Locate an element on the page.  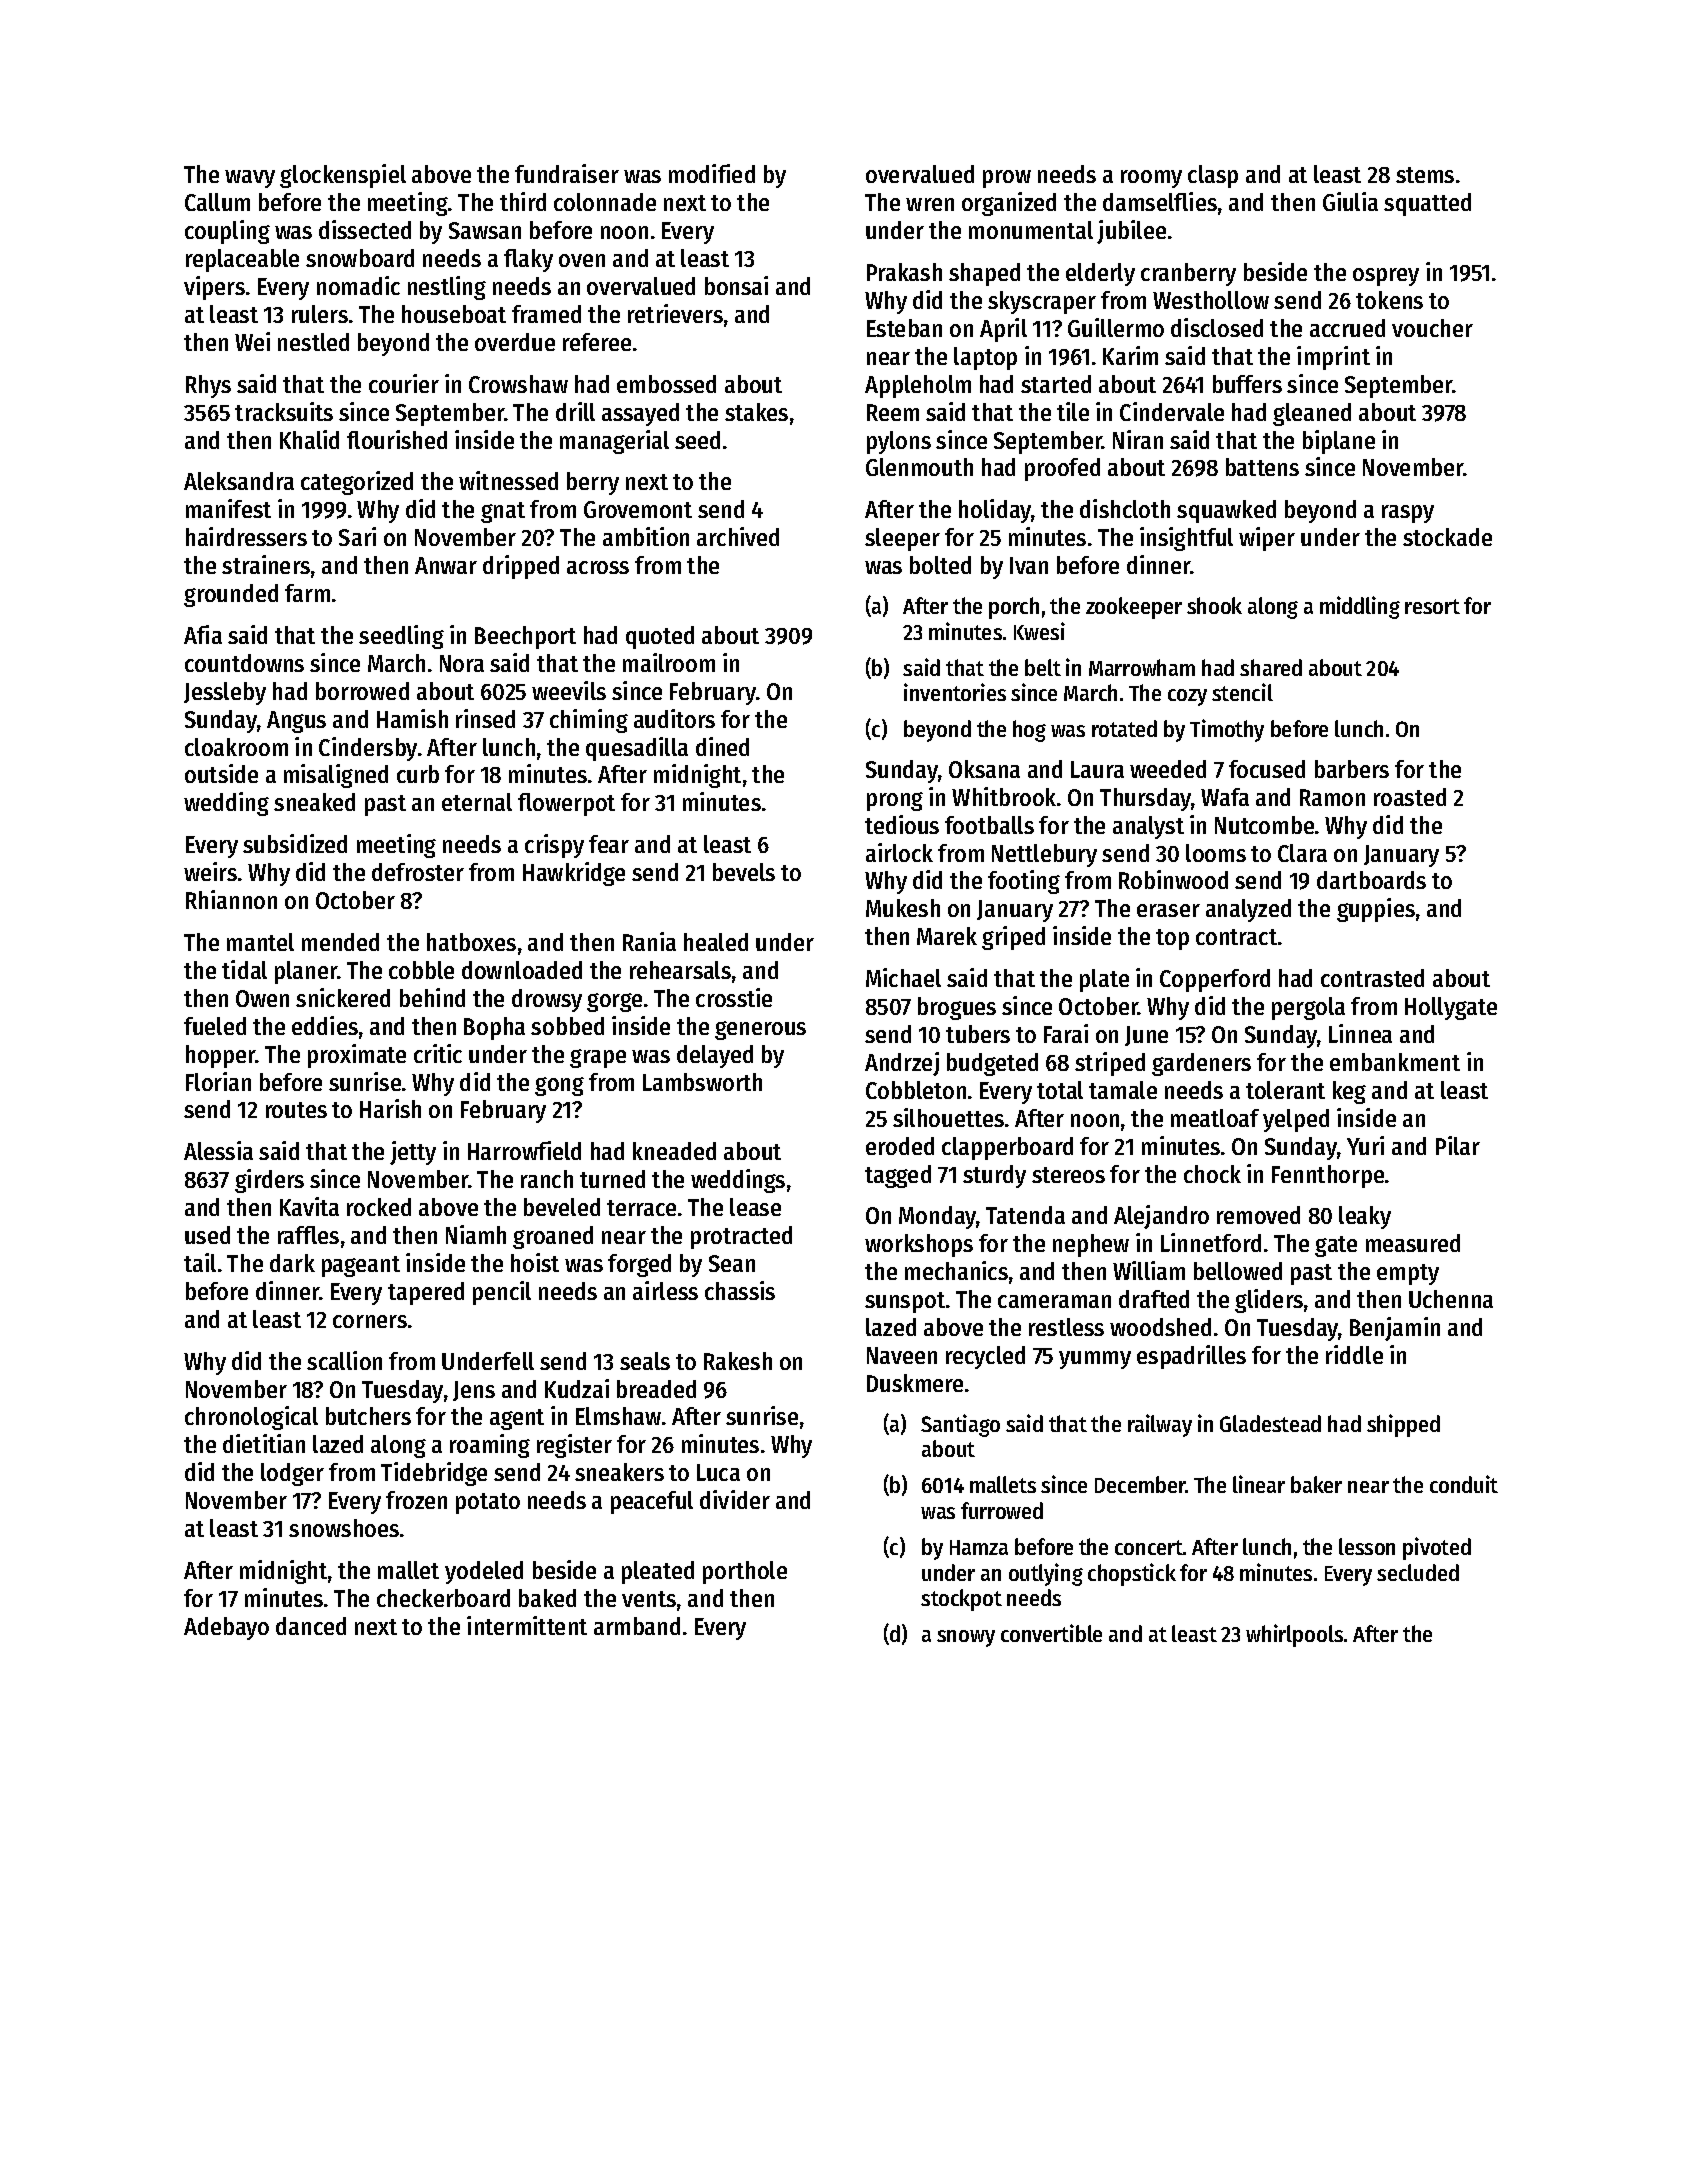
glockenspiel is located at coordinates (343, 176).
